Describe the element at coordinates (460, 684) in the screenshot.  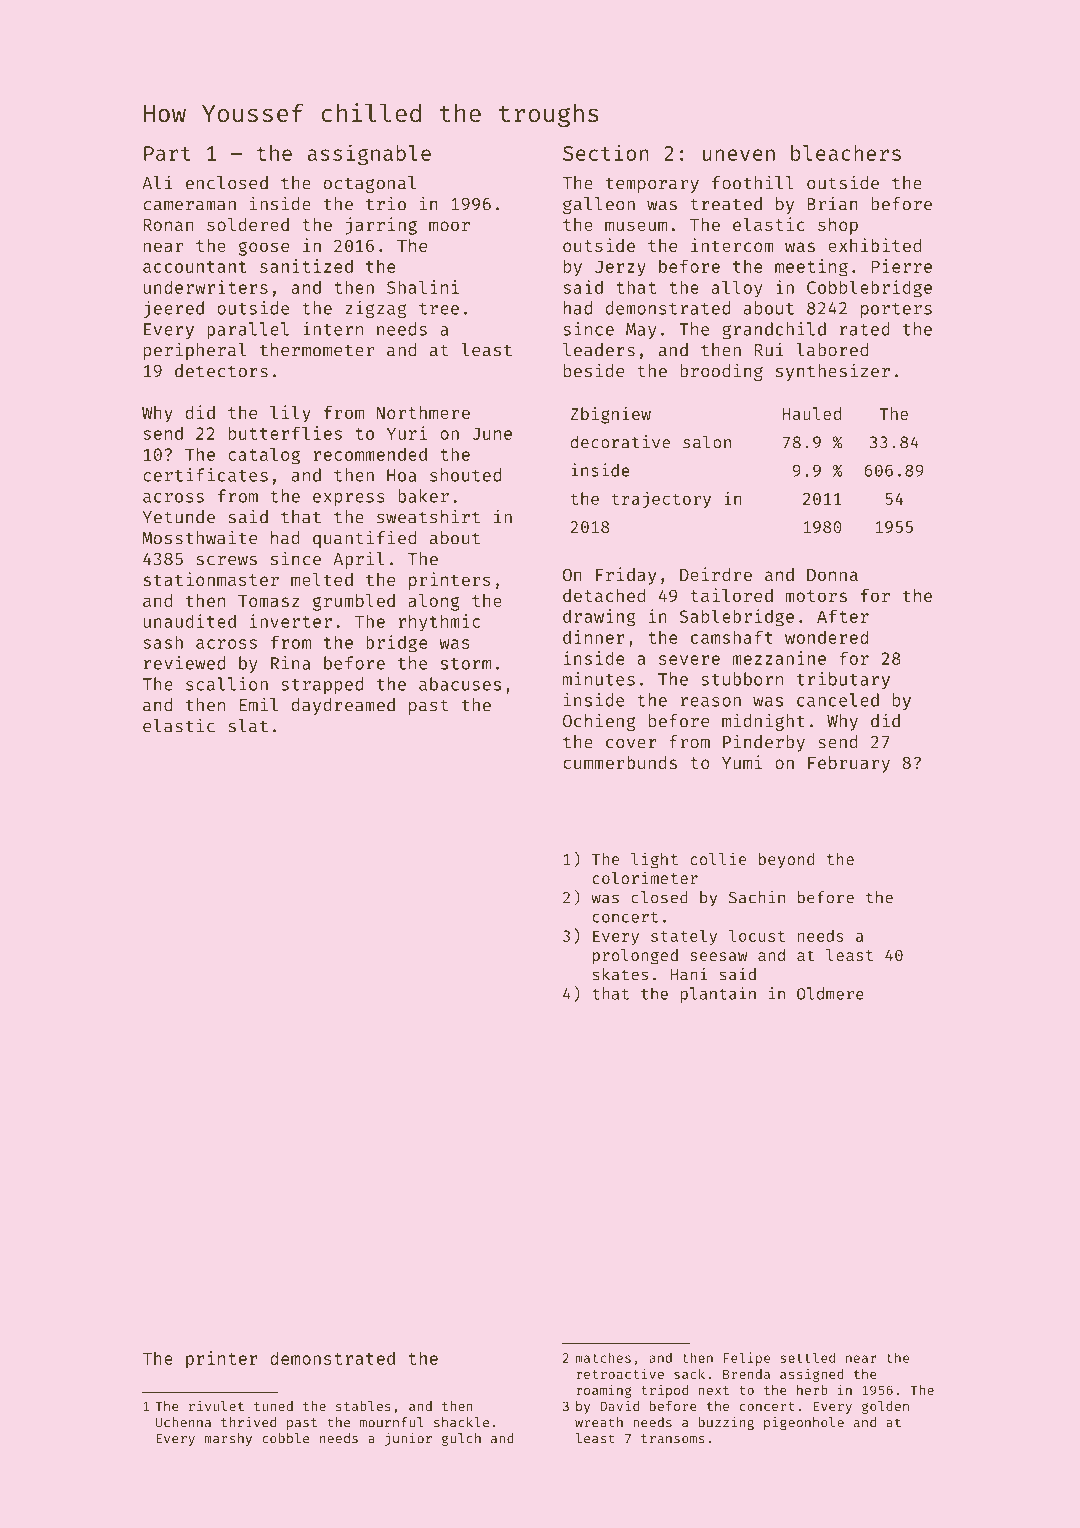
I see `abacuses` at that location.
